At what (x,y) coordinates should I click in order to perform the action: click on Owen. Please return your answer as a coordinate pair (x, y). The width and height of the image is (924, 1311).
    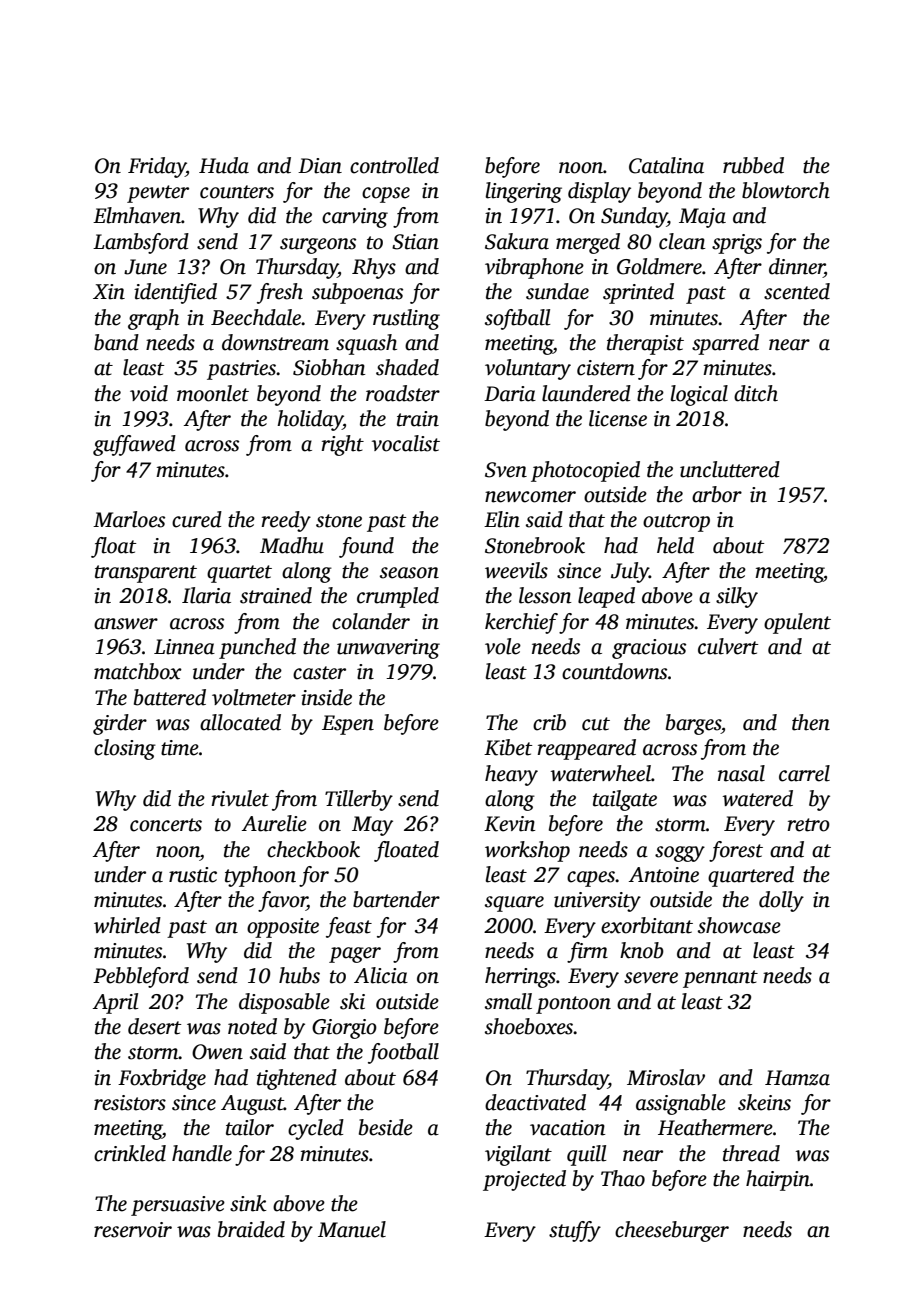
    Looking at the image, I should click on (217, 1052).
